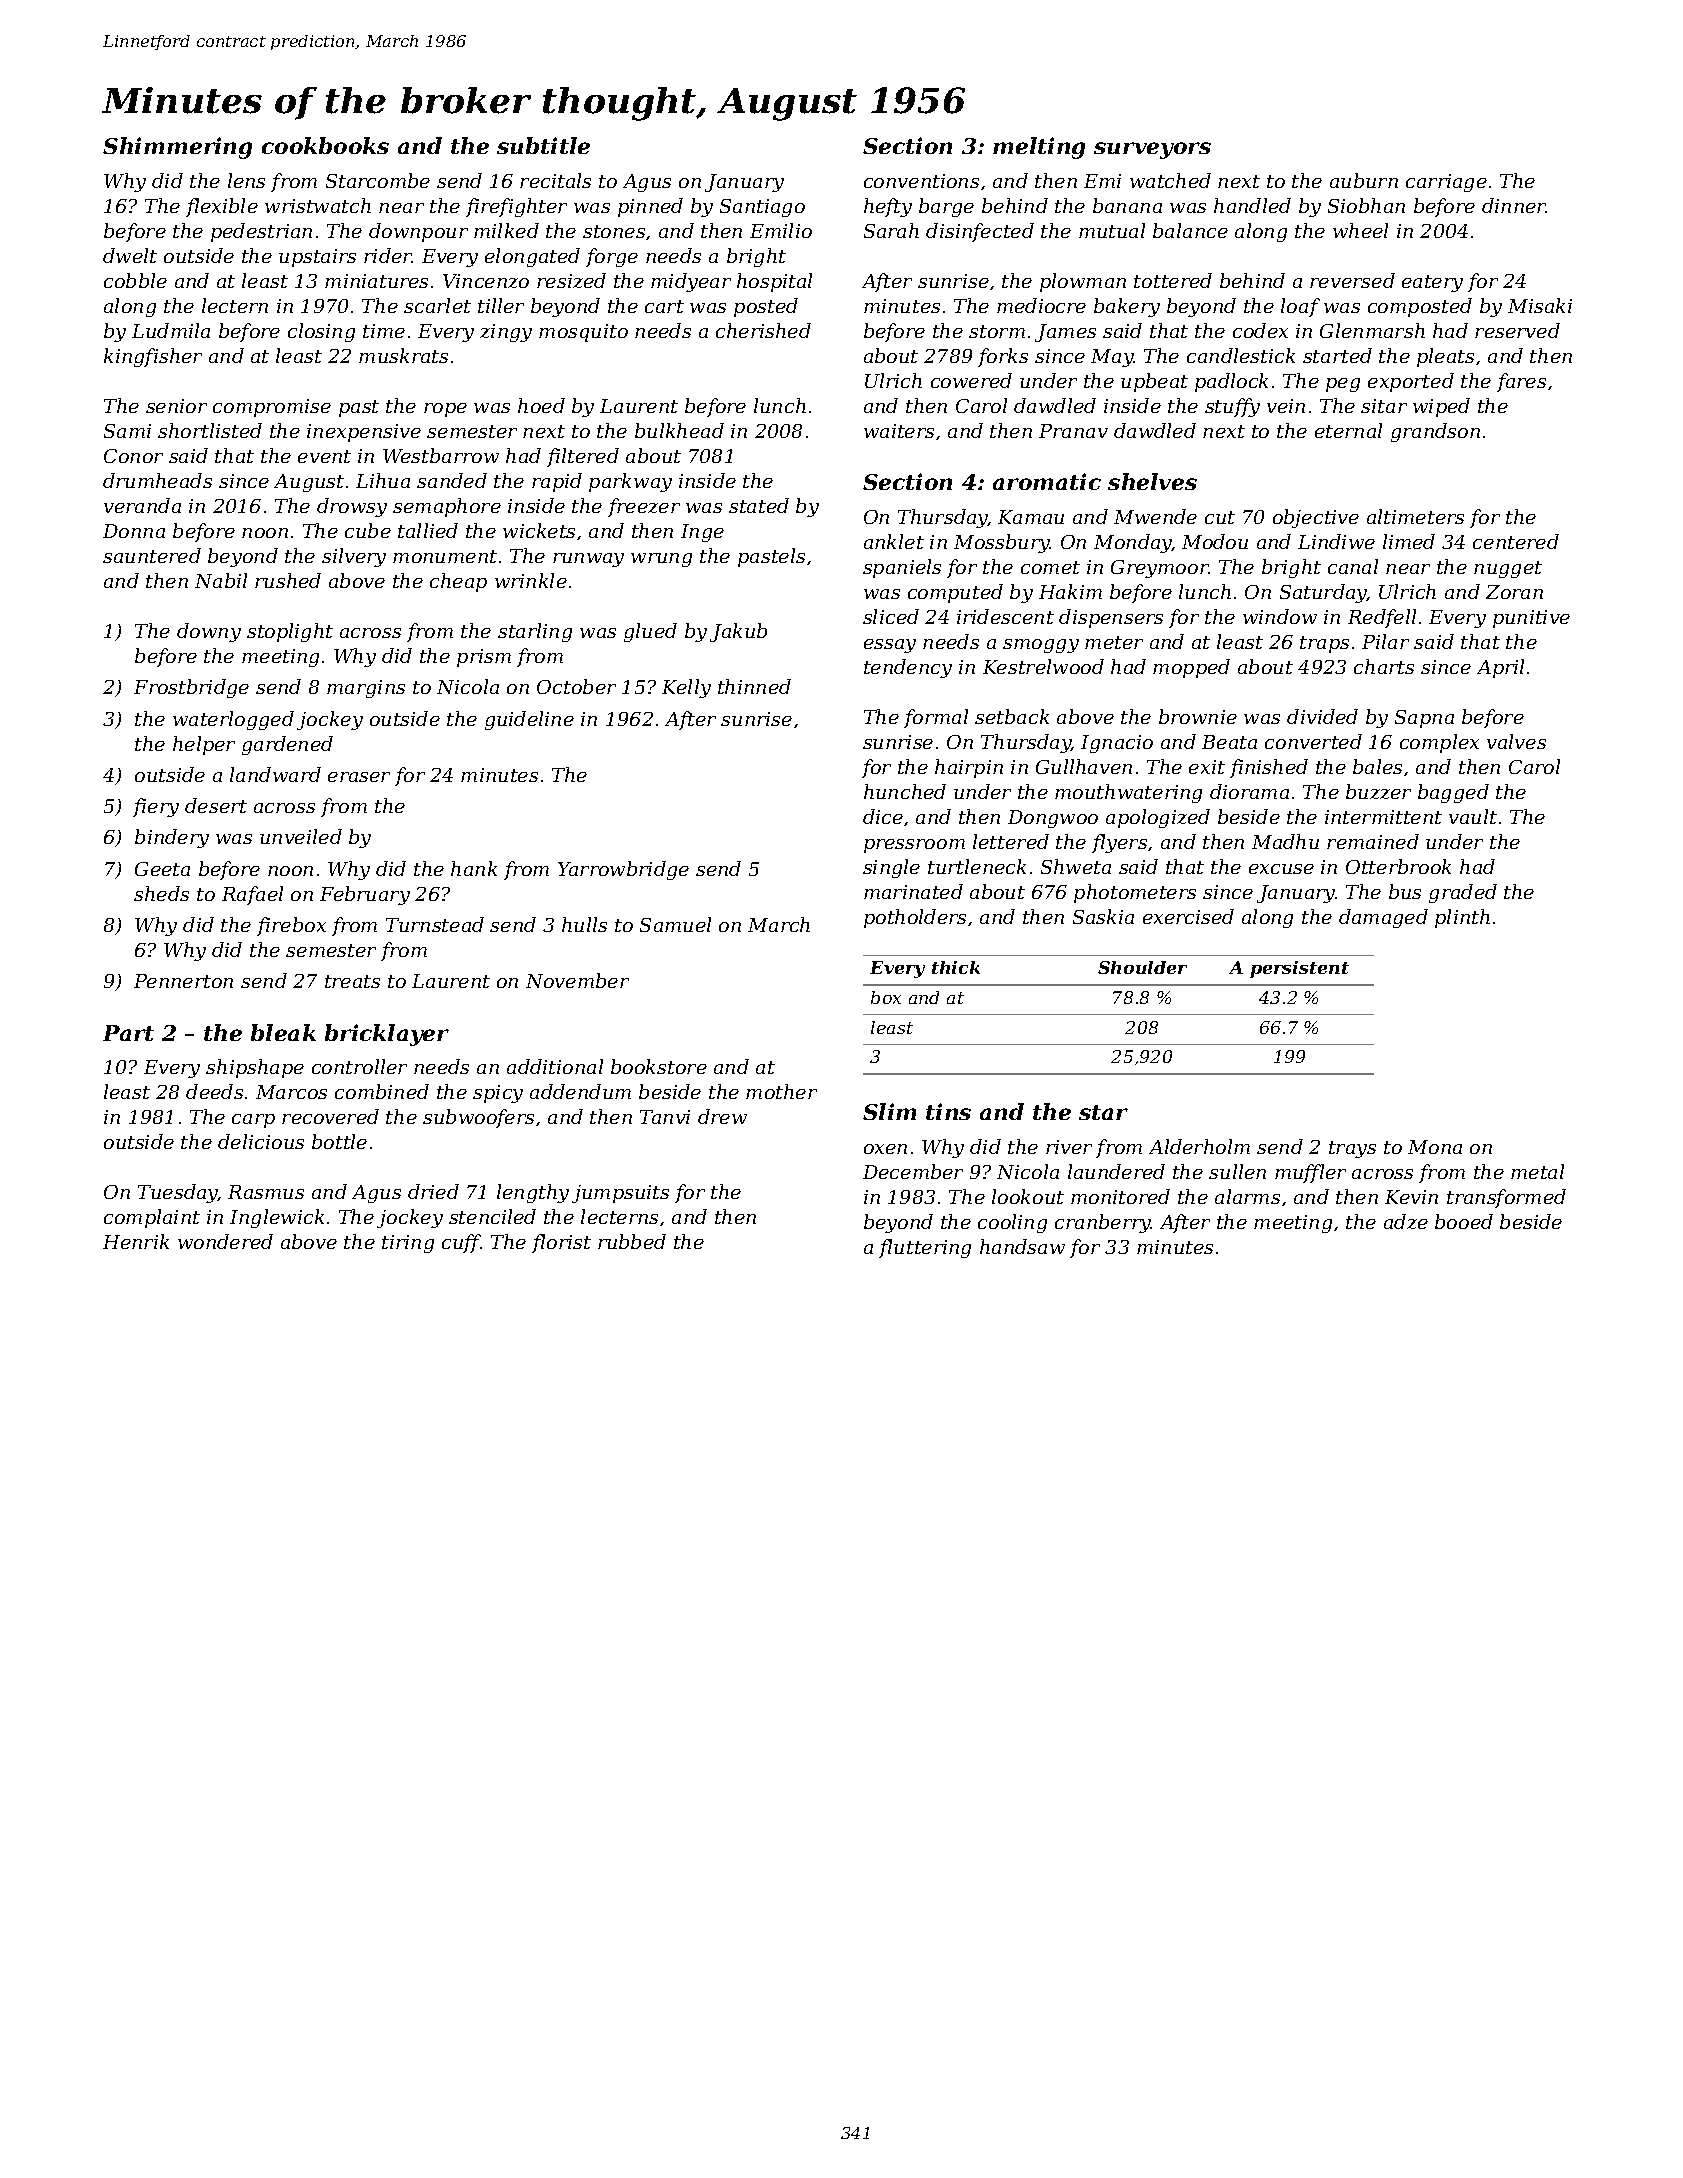  Describe the element at coordinates (1012, 716) in the screenshot. I see `setback` at that location.
